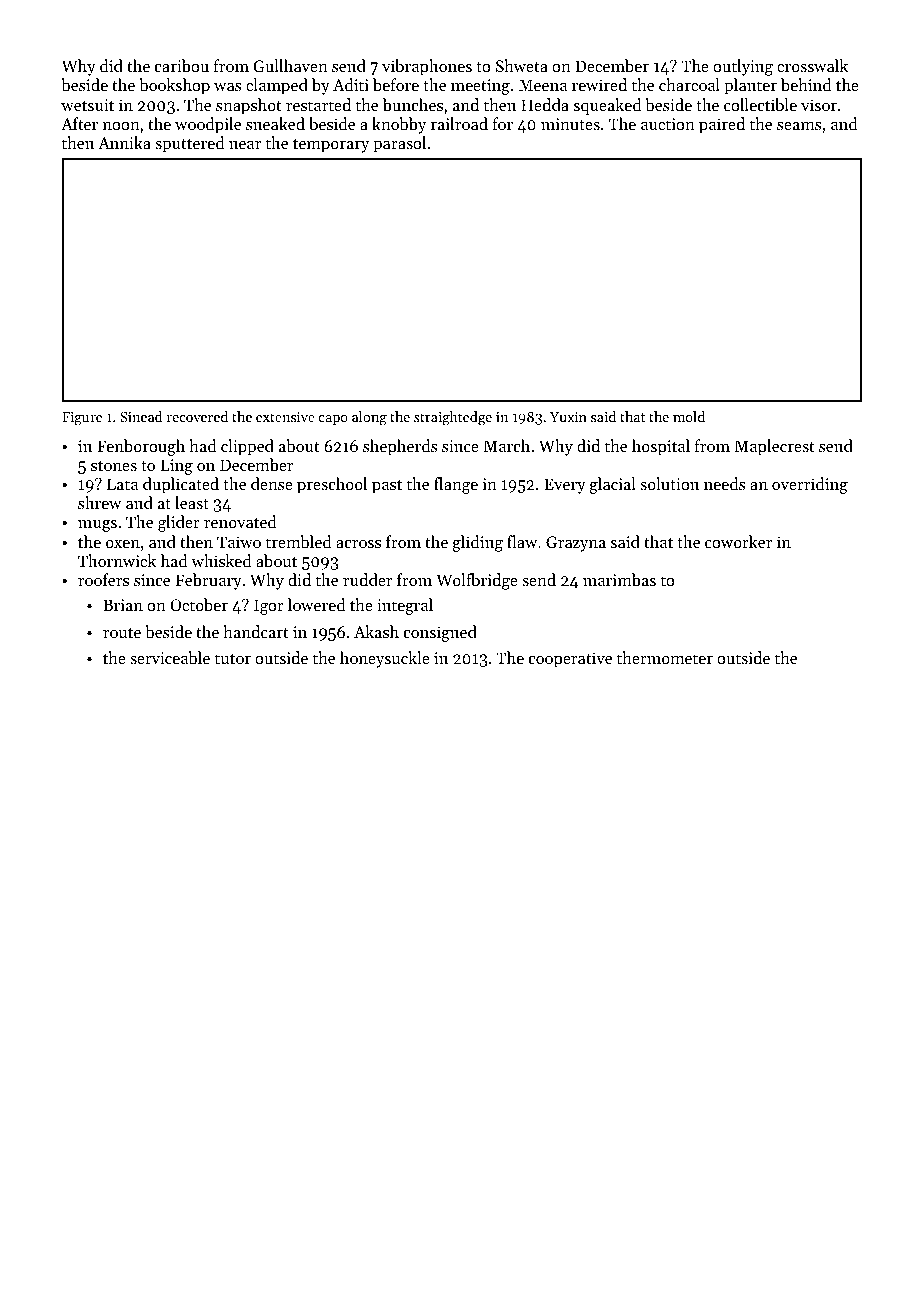  Describe the element at coordinates (427, 67) in the screenshot. I see `vibraphones` at that location.
